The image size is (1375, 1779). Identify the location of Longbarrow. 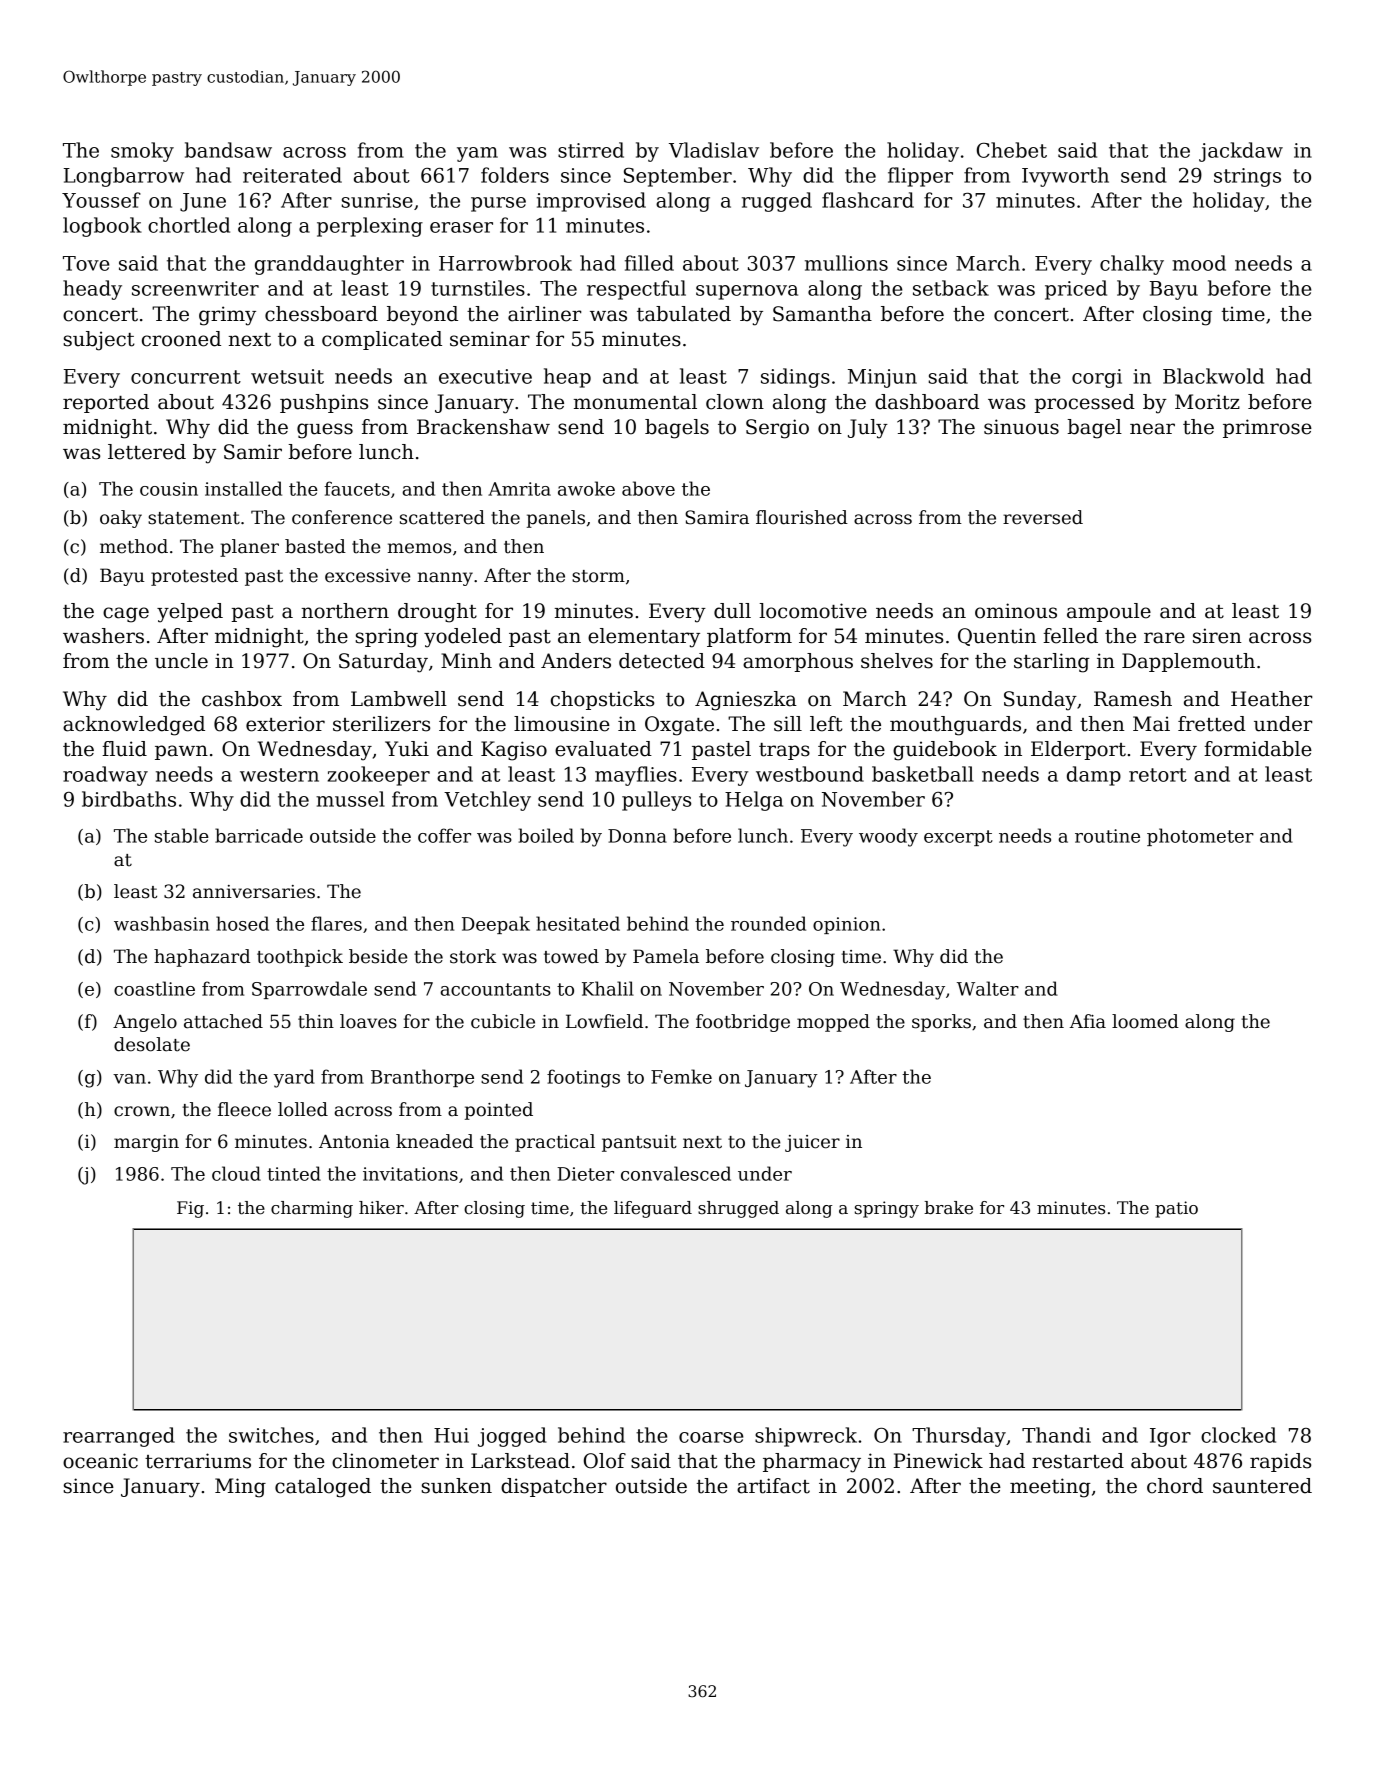
(124, 177).
